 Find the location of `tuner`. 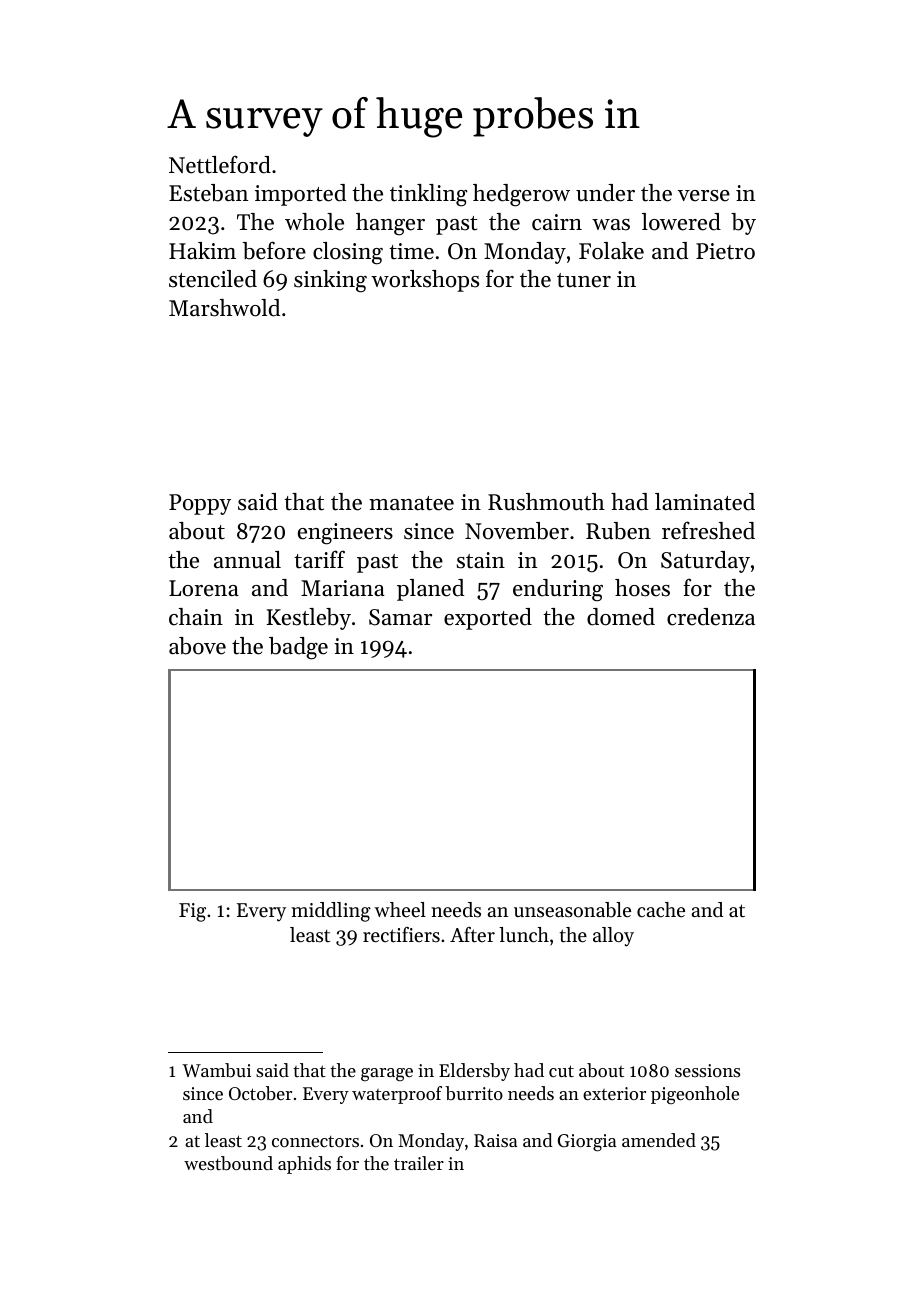

tuner is located at coordinates (584, 280).
